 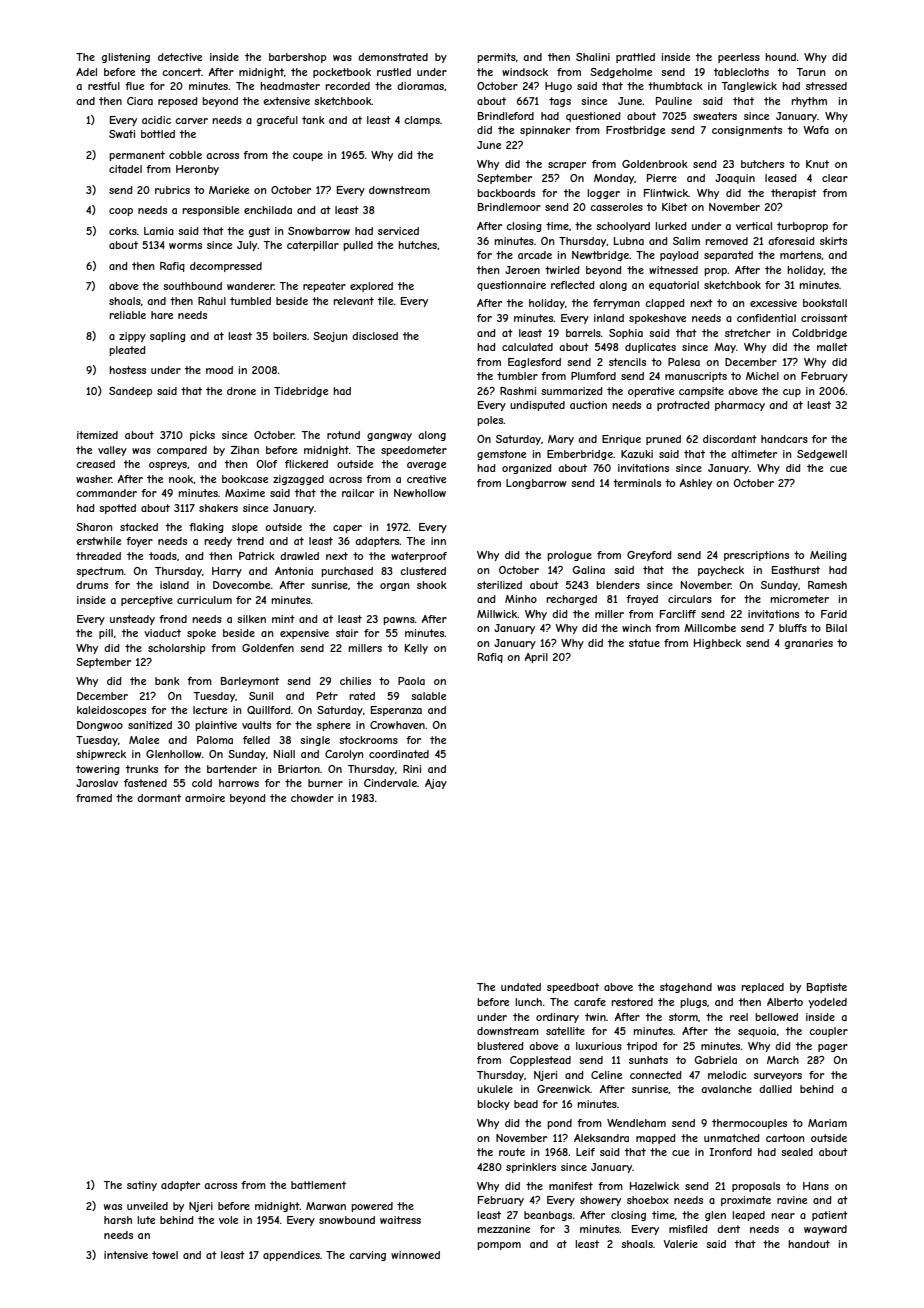 I want to click on carving, so click(x=367, y=1256).
